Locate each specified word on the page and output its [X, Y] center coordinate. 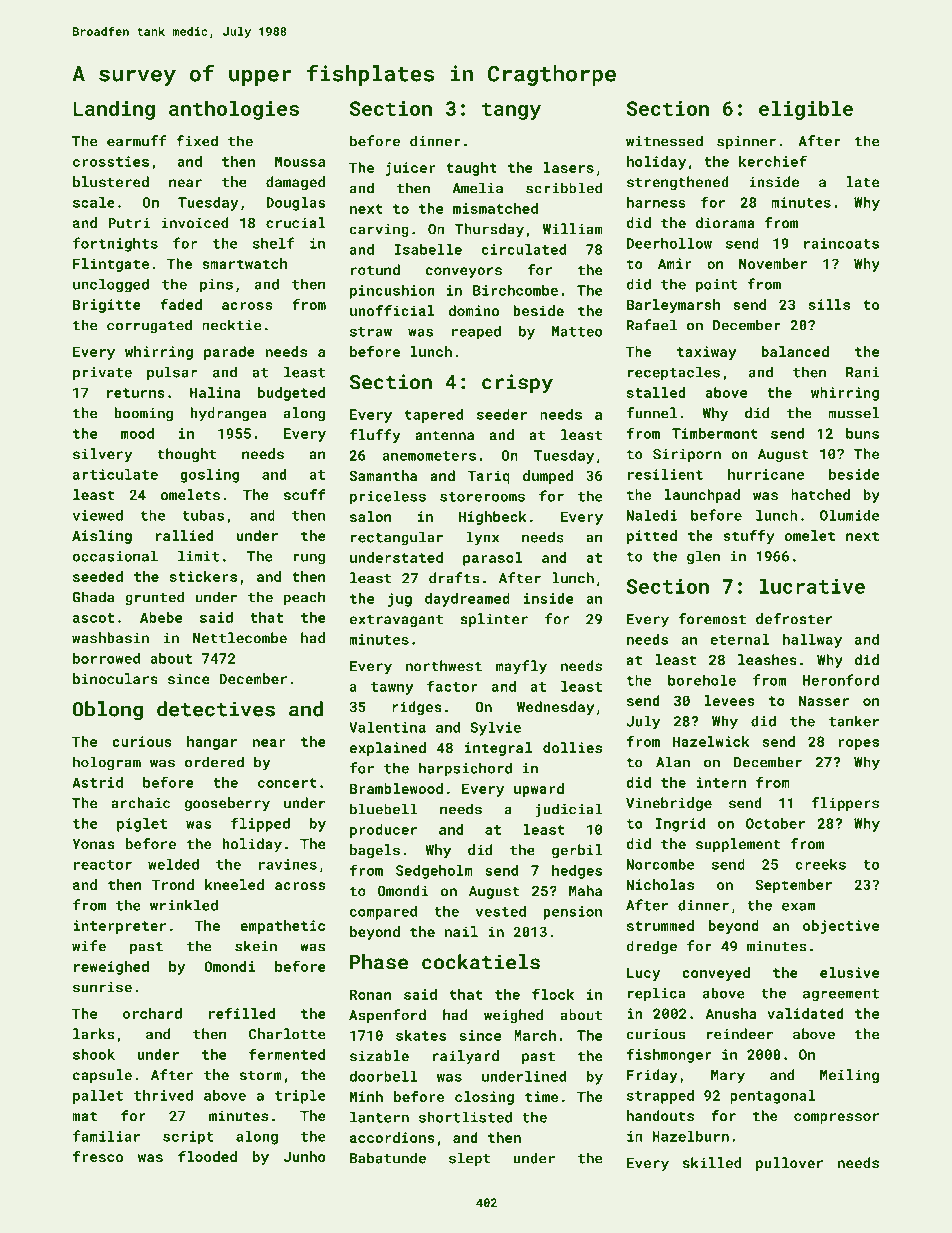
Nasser [824, 700]
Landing [114, 110]
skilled [712, 1162]
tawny [392, 688]
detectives [216, 709]
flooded [207, 1156]
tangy [511, 111]
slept [469, 1159]
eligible [806, 110]
